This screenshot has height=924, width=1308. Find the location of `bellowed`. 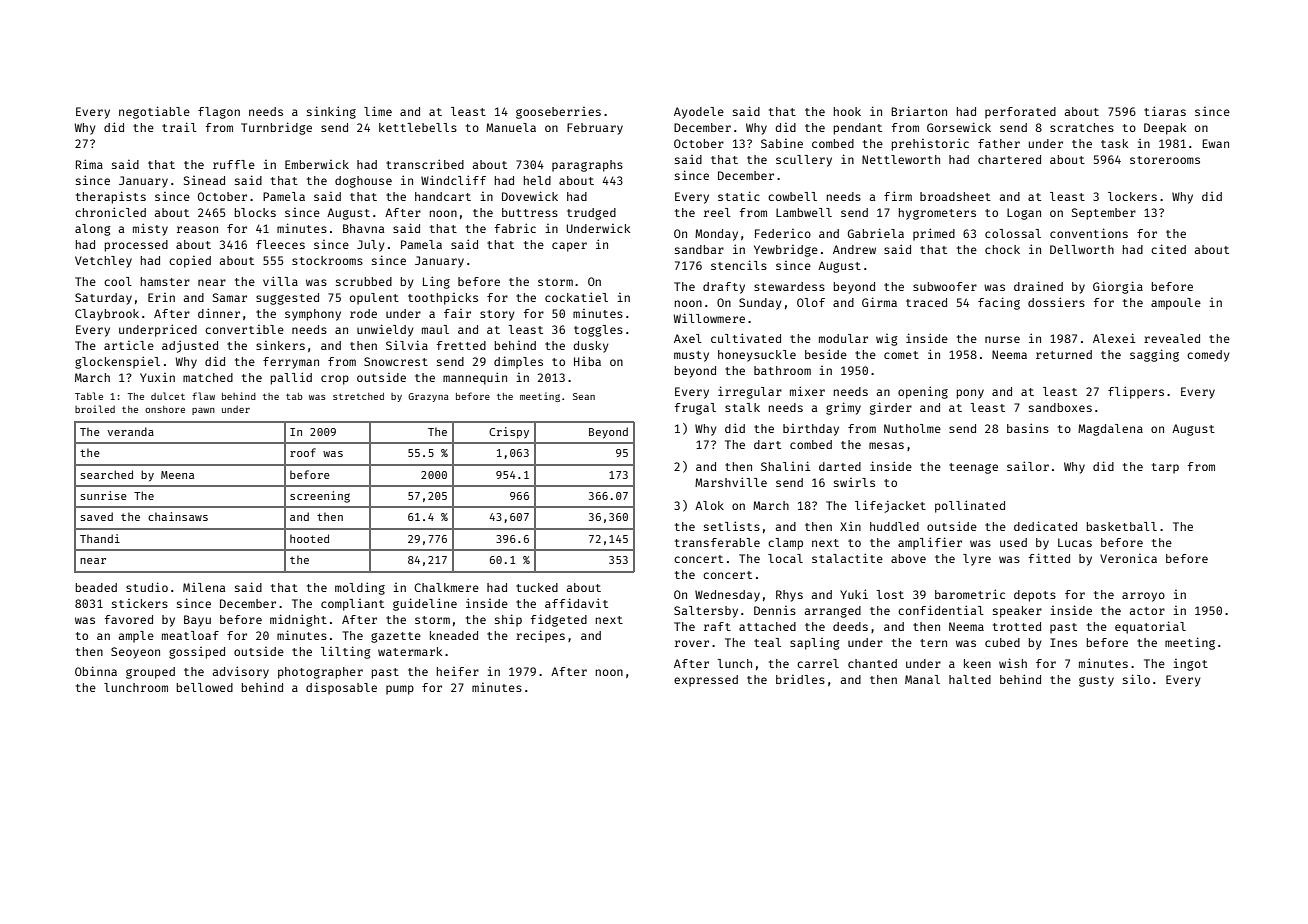

bellowed is located at coordinates (205, 687).
